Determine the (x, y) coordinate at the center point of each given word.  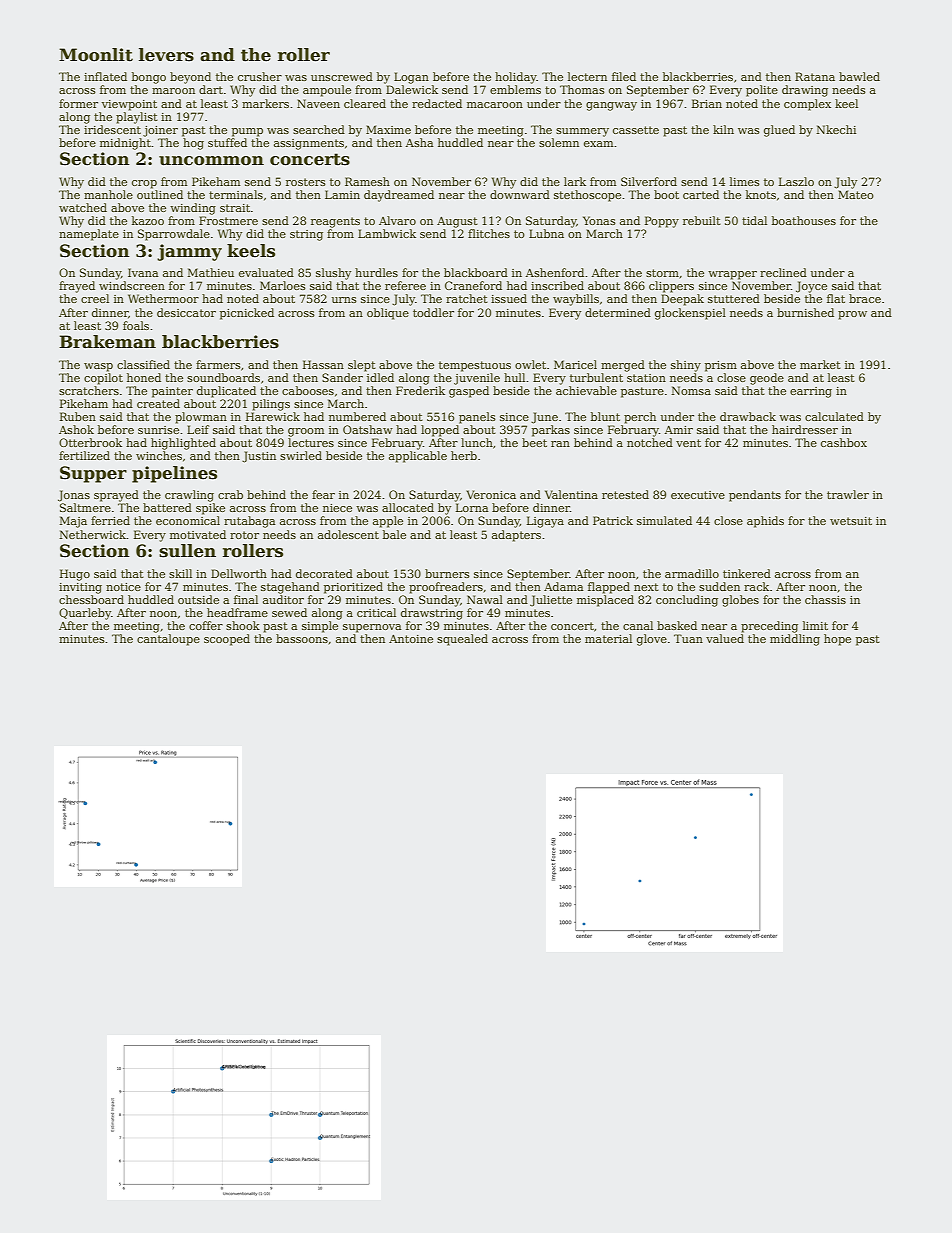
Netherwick (92, 534)
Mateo (856, 194)
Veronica (491, 494)
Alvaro (397, 220)
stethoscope (587, 196)
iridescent (112, 129)
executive (698, 495)
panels (477, 418)
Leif (198, 429)
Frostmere (228, 220)
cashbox (844, 442)
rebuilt (702, 220)
